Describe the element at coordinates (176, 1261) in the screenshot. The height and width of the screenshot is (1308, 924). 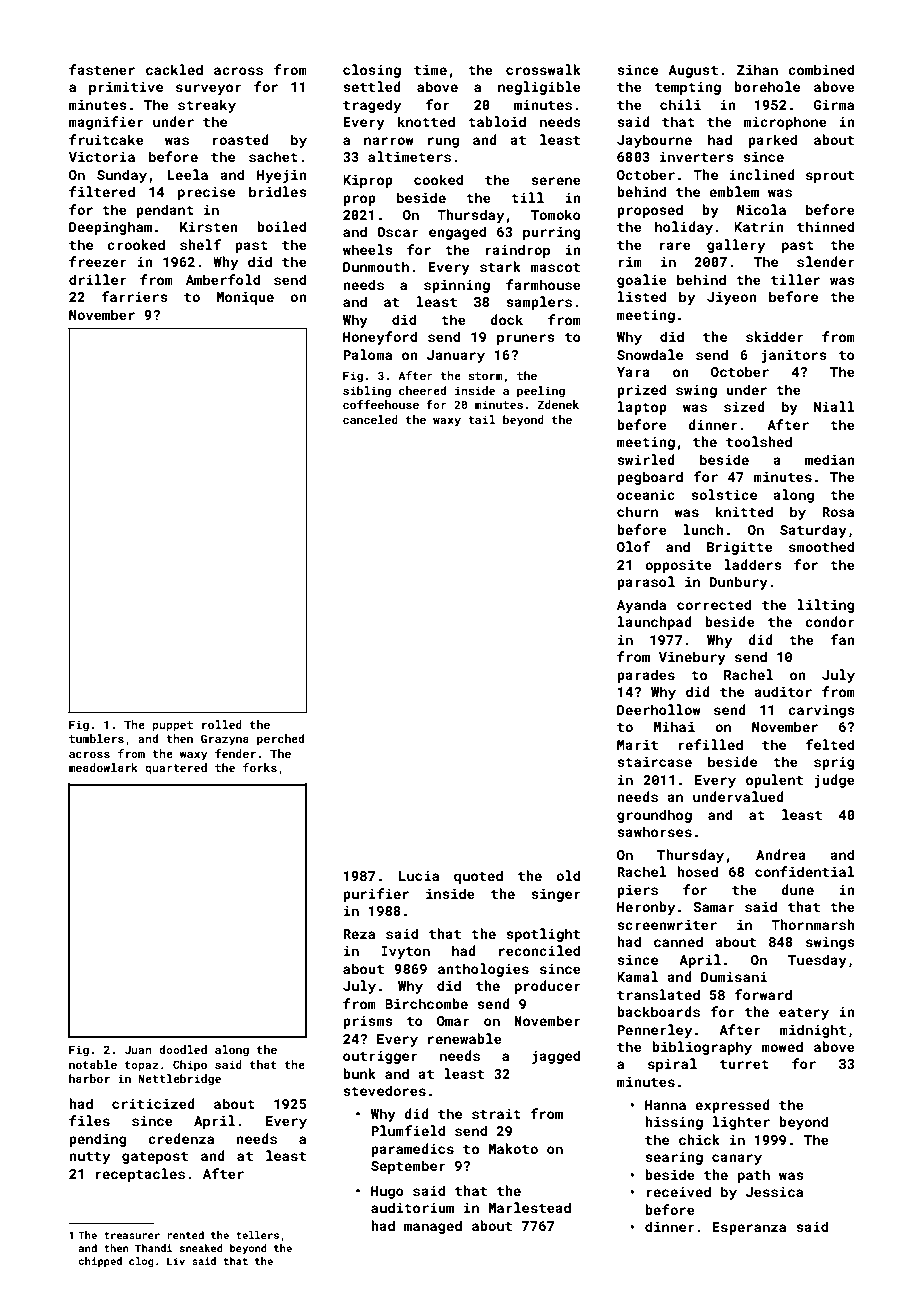
I see `Liv` at that location.
